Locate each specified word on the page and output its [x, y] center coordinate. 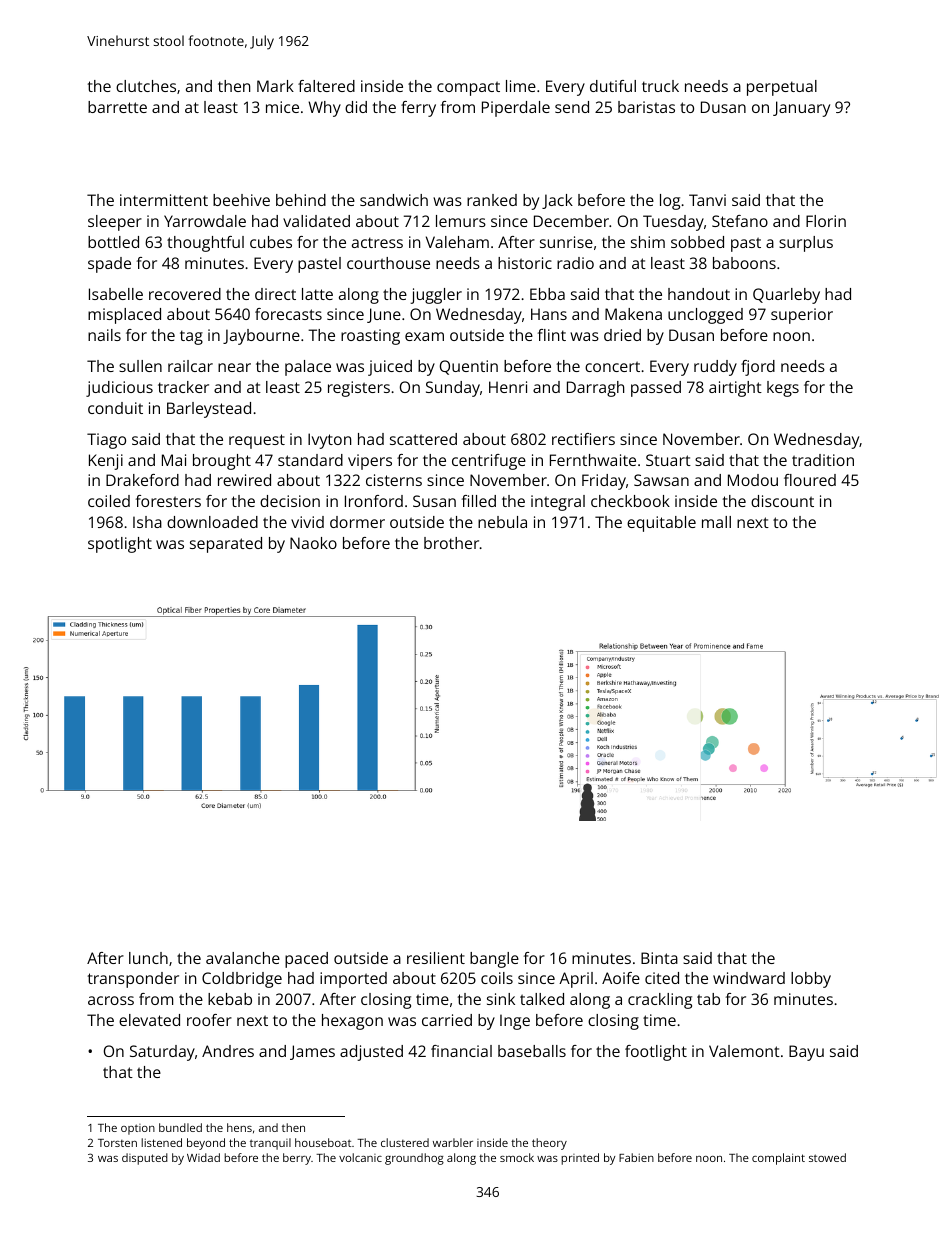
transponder [133, 980]
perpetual [782, 88]
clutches [146, 86]
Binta [659, 958]
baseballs [532, 1051]
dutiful [613, 86]
